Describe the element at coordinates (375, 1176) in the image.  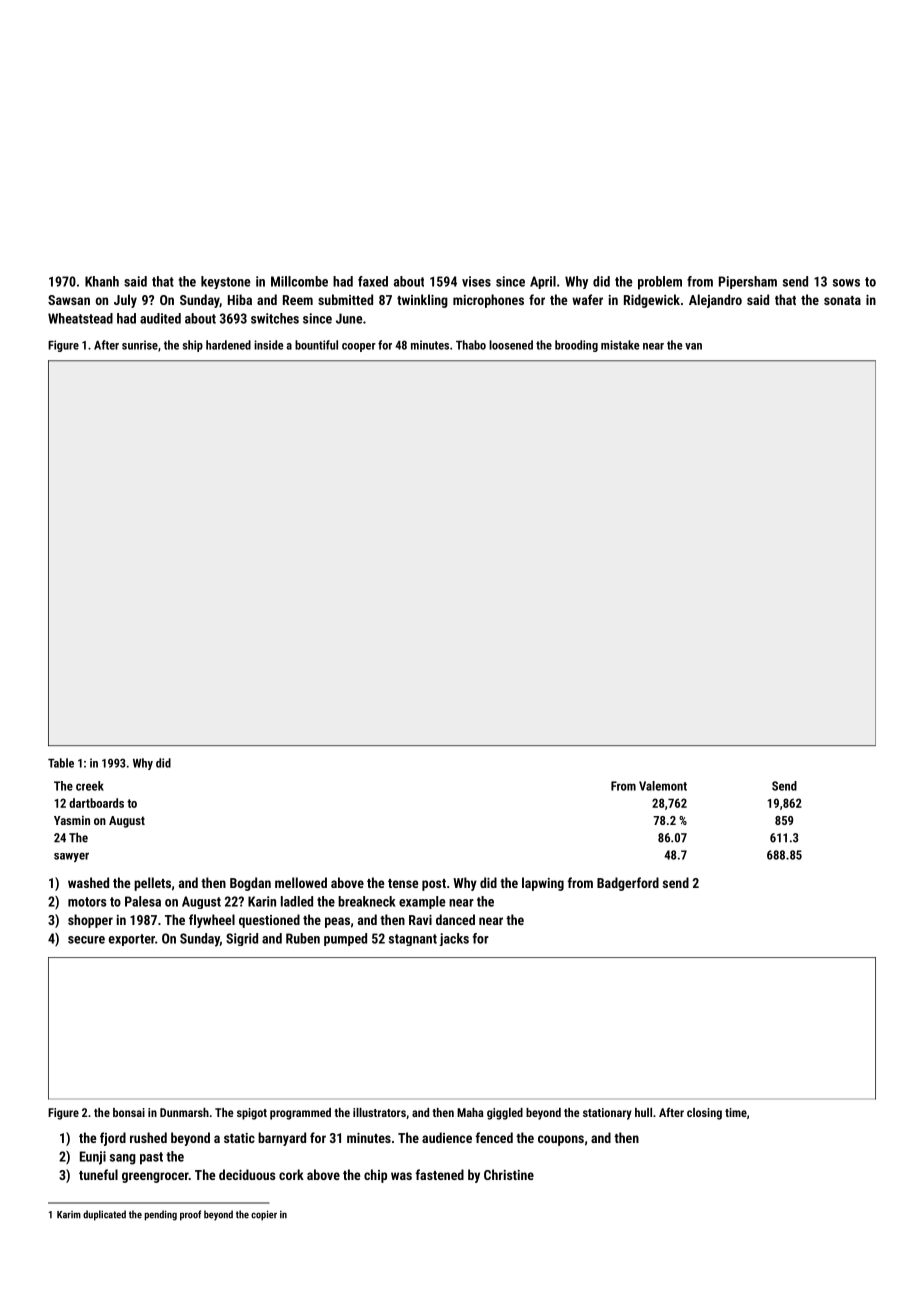
I see `chip` at that location.
